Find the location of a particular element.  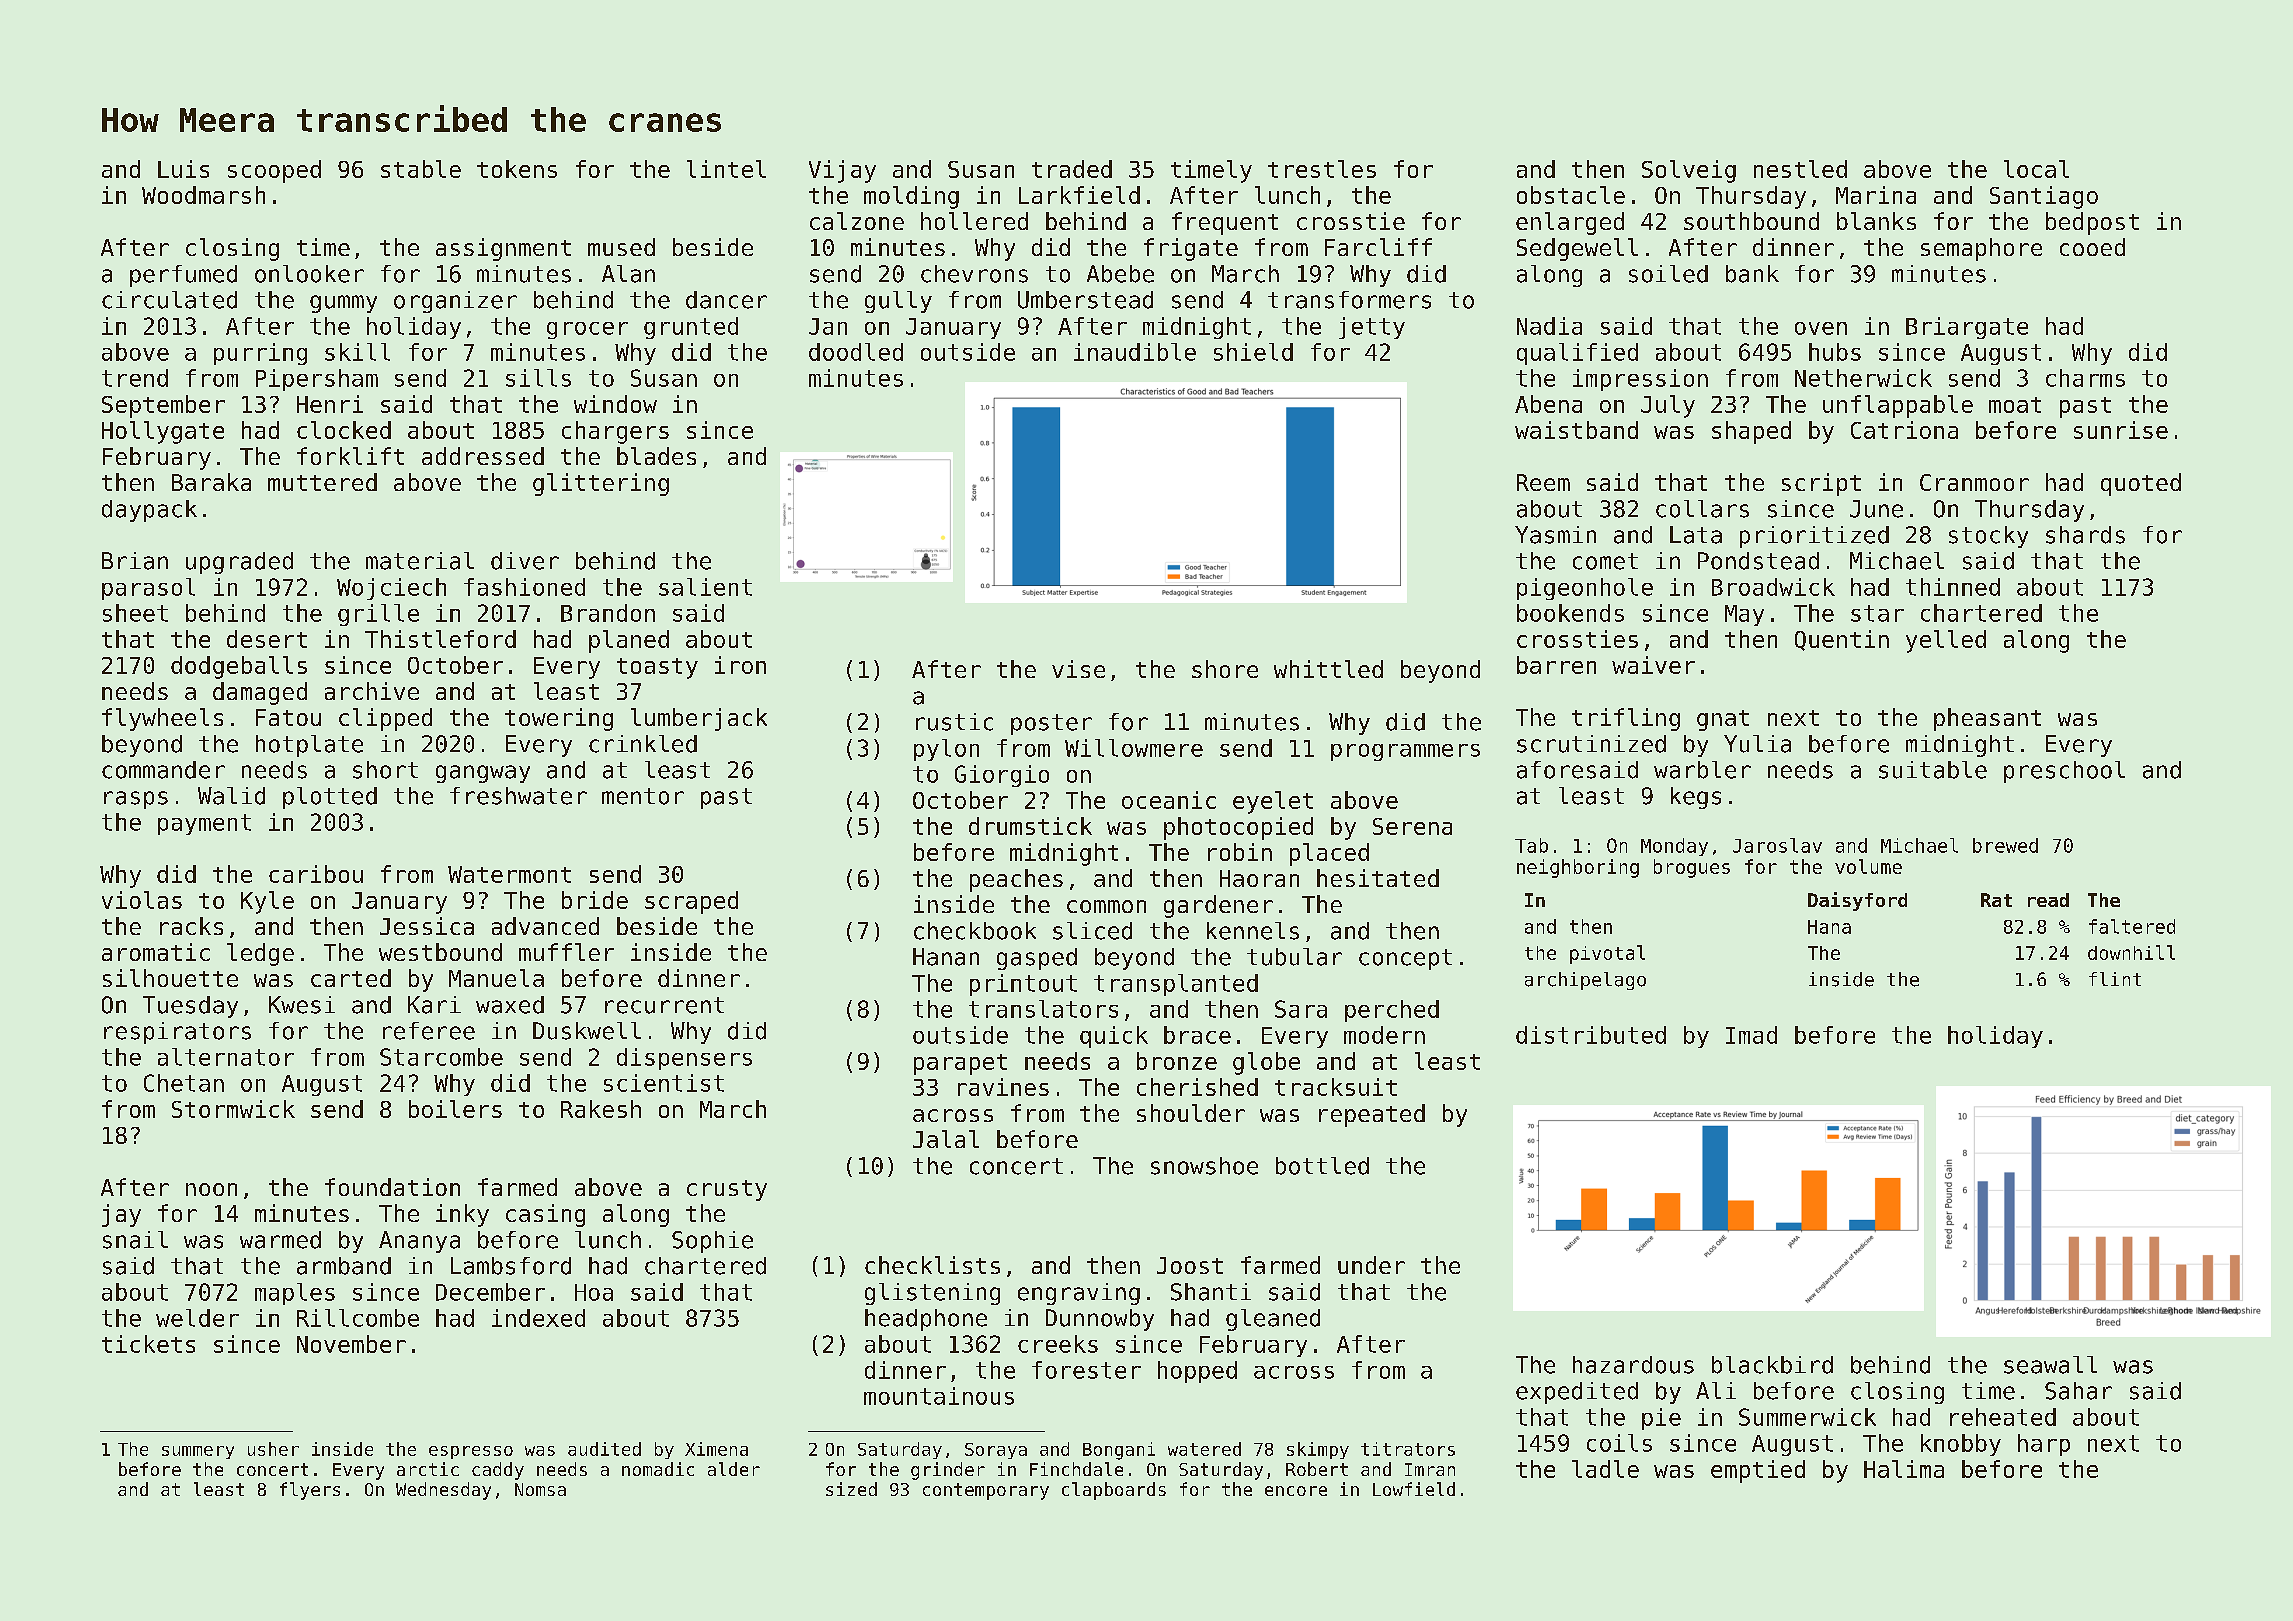

indexed is located at coordinates (538, 1318).
